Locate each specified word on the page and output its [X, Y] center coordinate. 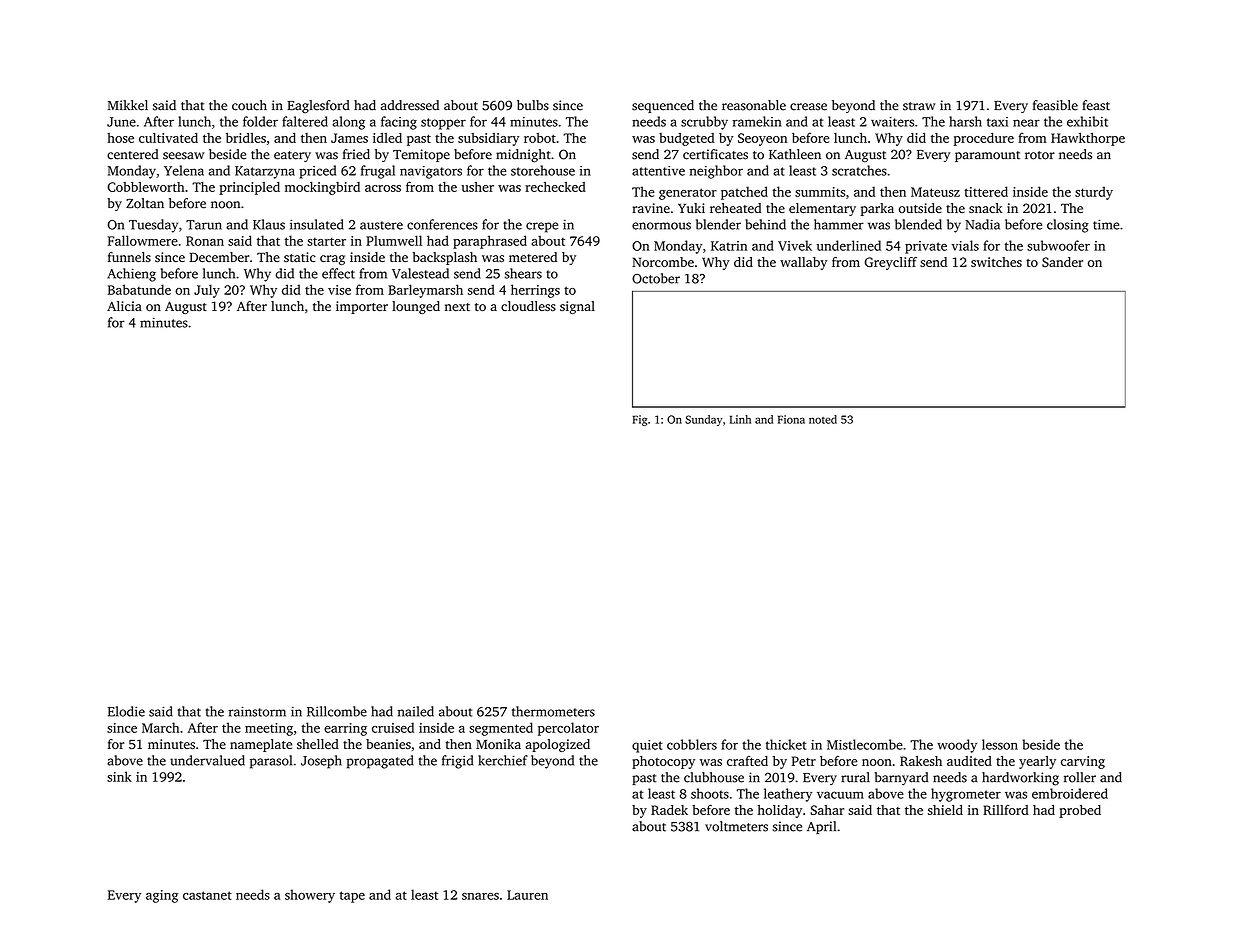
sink [119, 776]
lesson [1000, 744]
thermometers [553, 711]
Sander [1062, 262]
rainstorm [257, 711]
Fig [640, 420]
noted [823, 419]
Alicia [124, 306]
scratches [859, 170]
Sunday [704, 420]
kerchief [503, 760]
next [457, 307]
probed [1080, 811]
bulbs [533, 105]
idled [387, 138]
